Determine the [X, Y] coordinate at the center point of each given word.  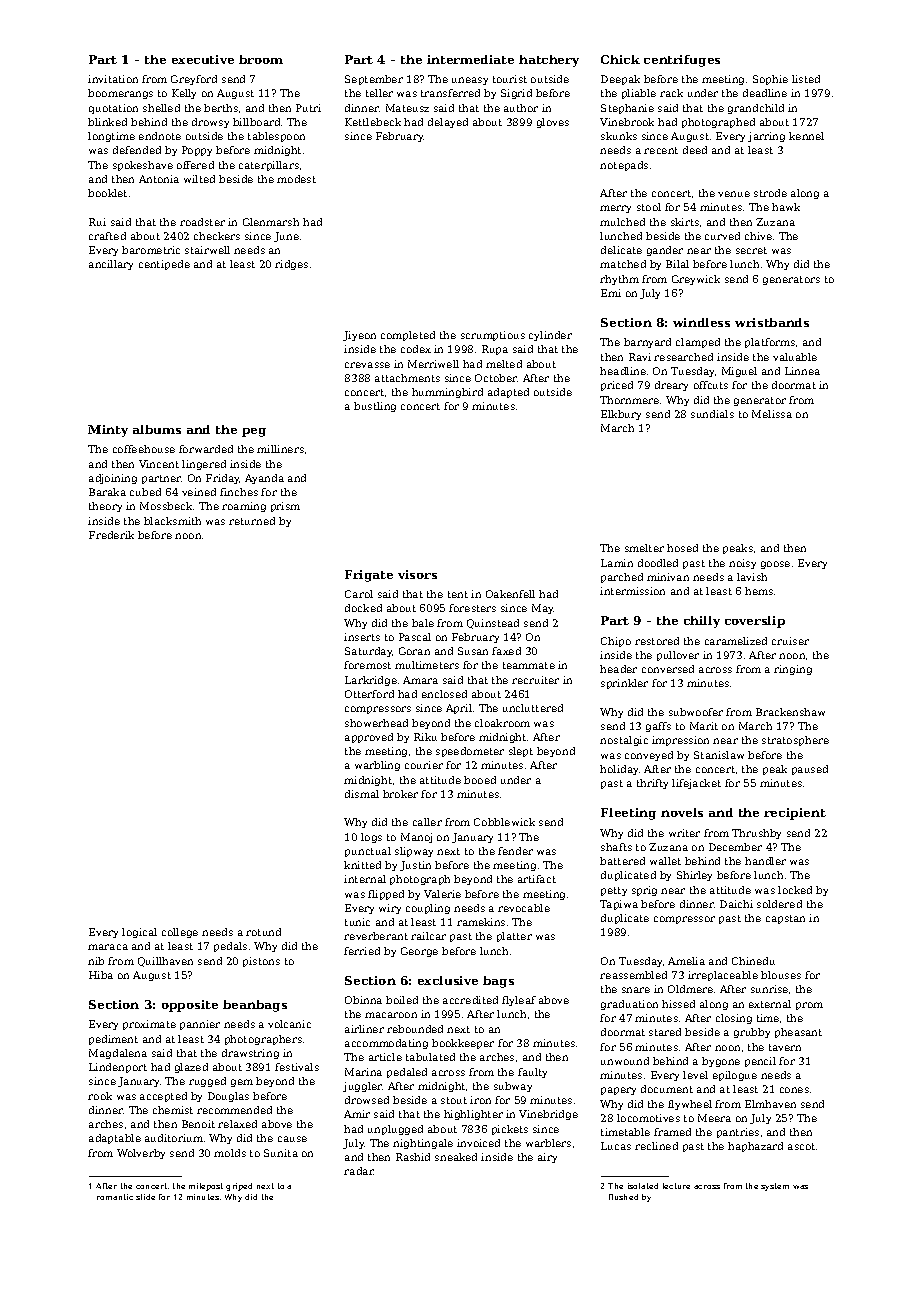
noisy [742, 564]
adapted [508, 393]
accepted [163, 1097]
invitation [113, 79]
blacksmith [172, 521]
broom [261, 59]
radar [359, 1171]
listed [806, 79]
